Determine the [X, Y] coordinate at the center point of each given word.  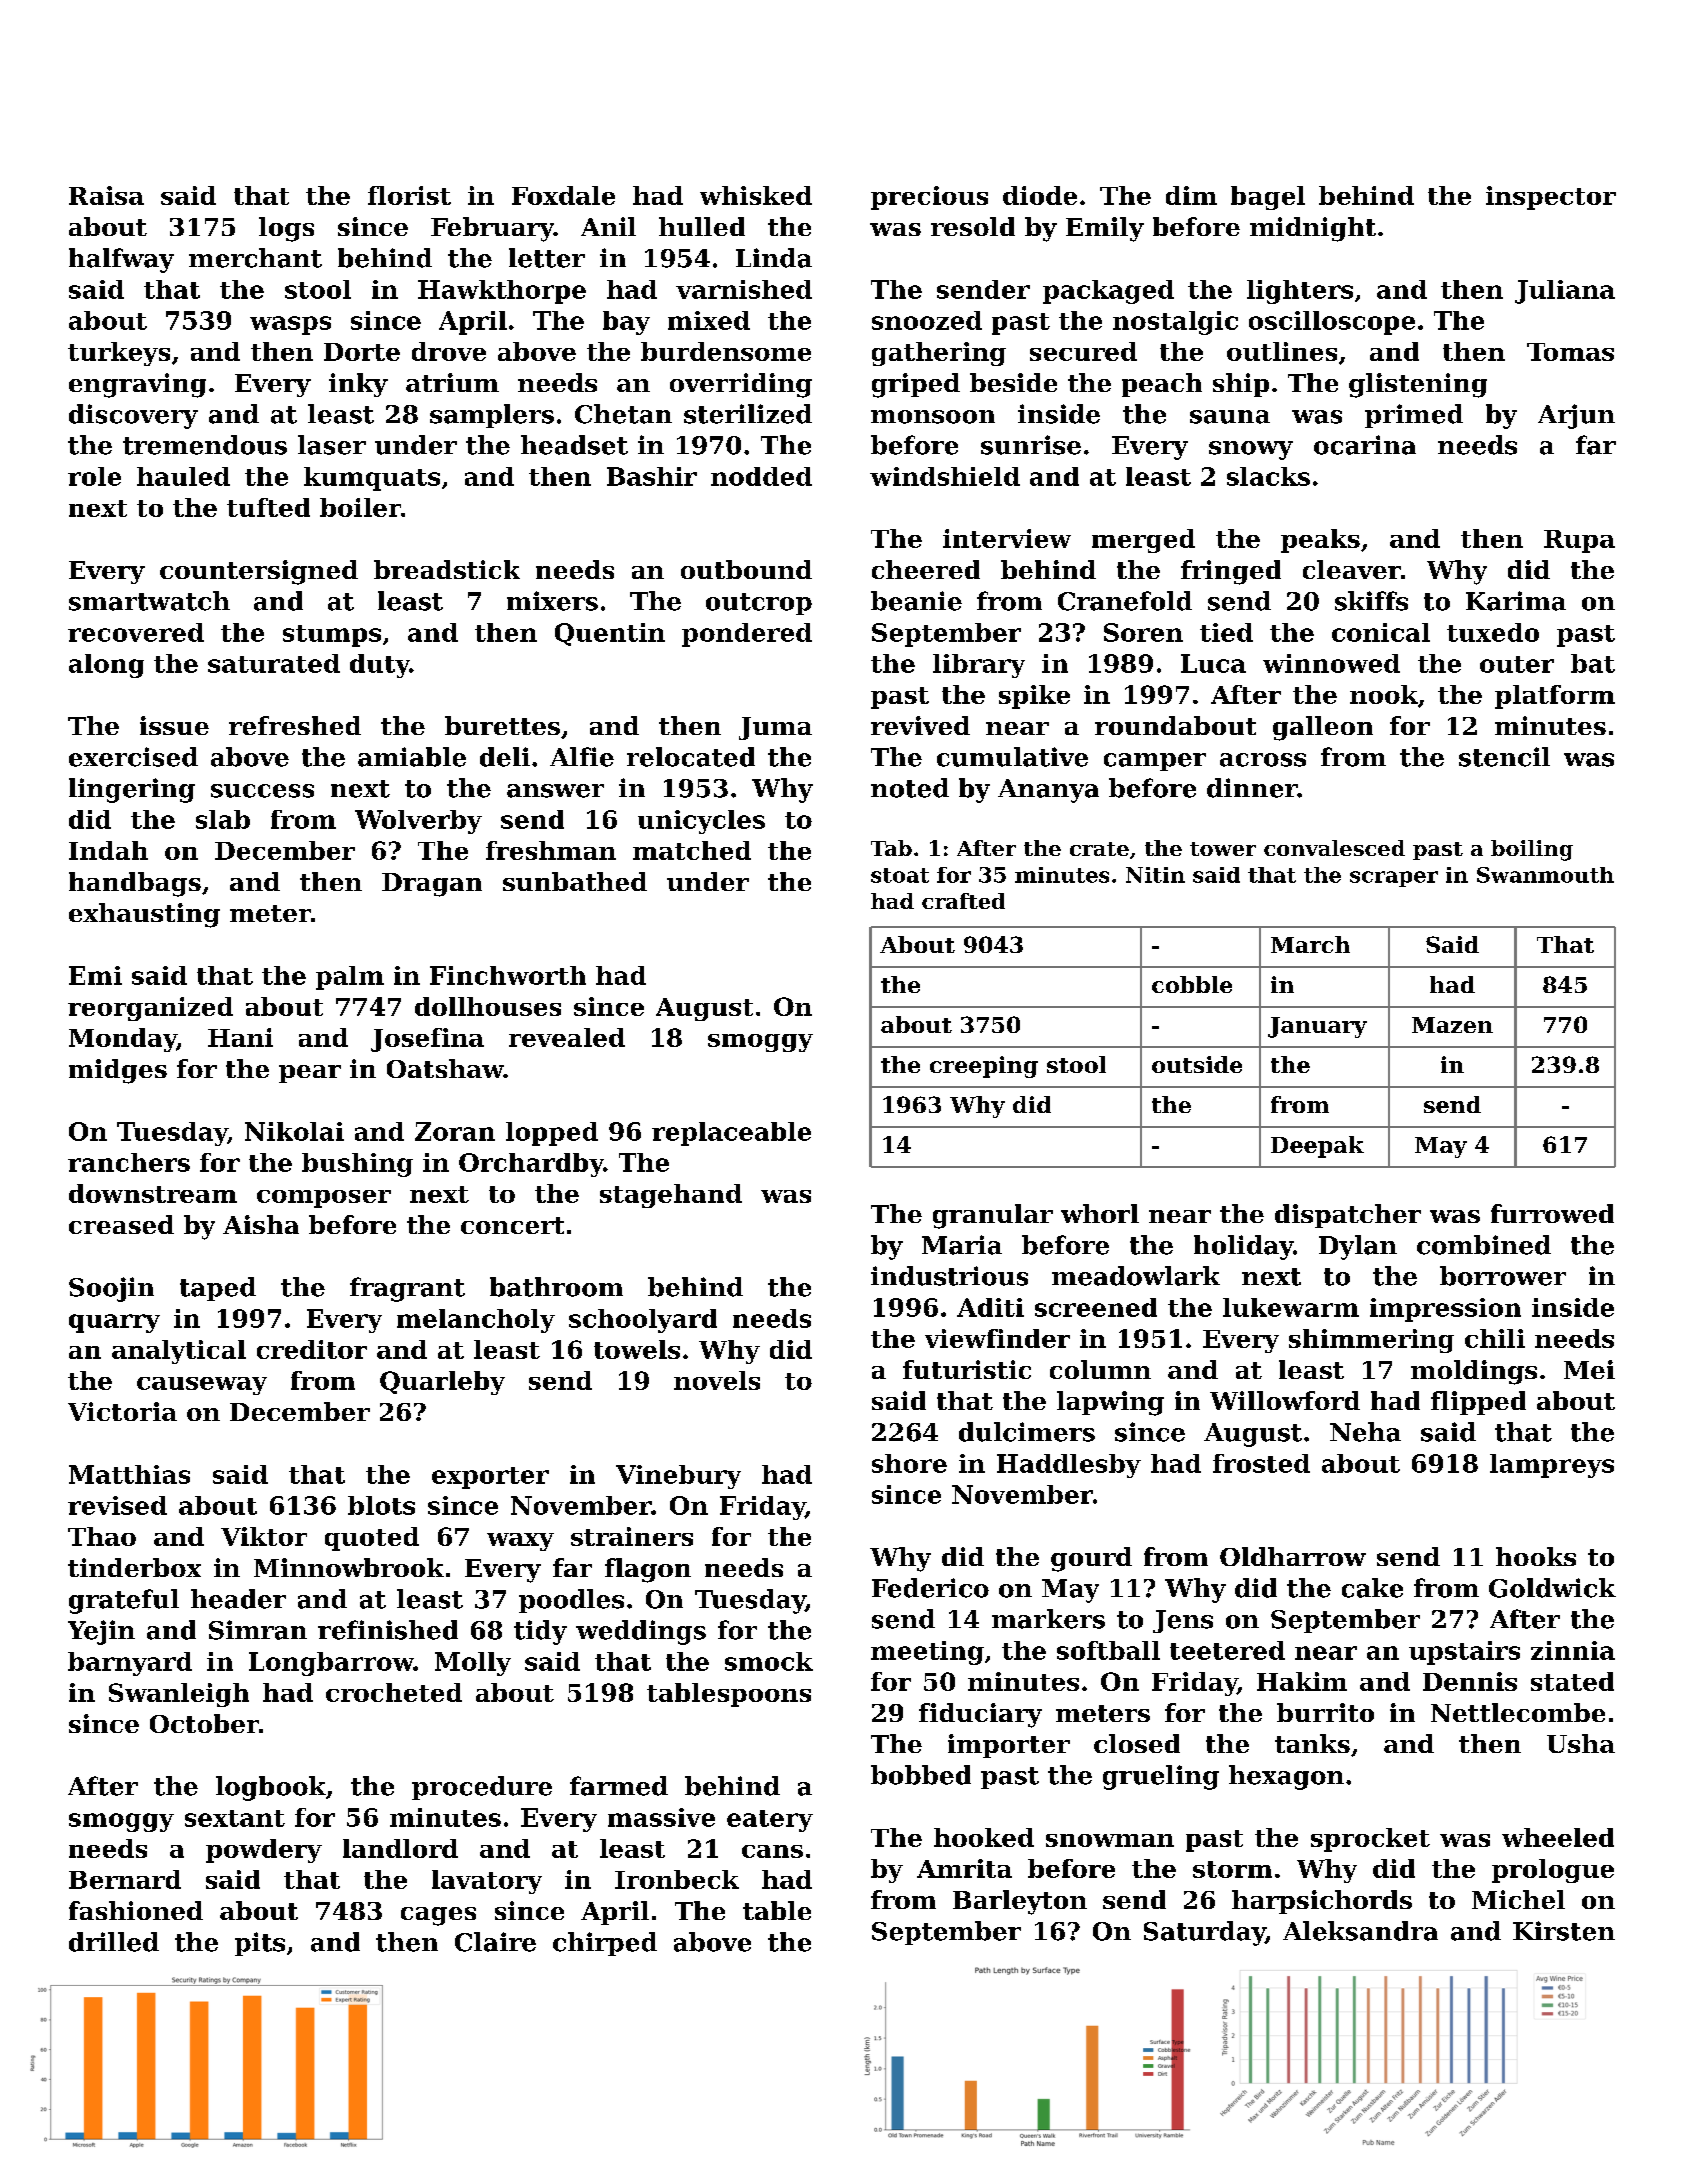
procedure [482, 1788]
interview [1007, 538]
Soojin [111, 1289]
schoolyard [643, 1321]
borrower [1503, 1276]
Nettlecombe [1518, 1712]
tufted [268, 507]
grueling [1161, 1777]
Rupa [1579, 541]
